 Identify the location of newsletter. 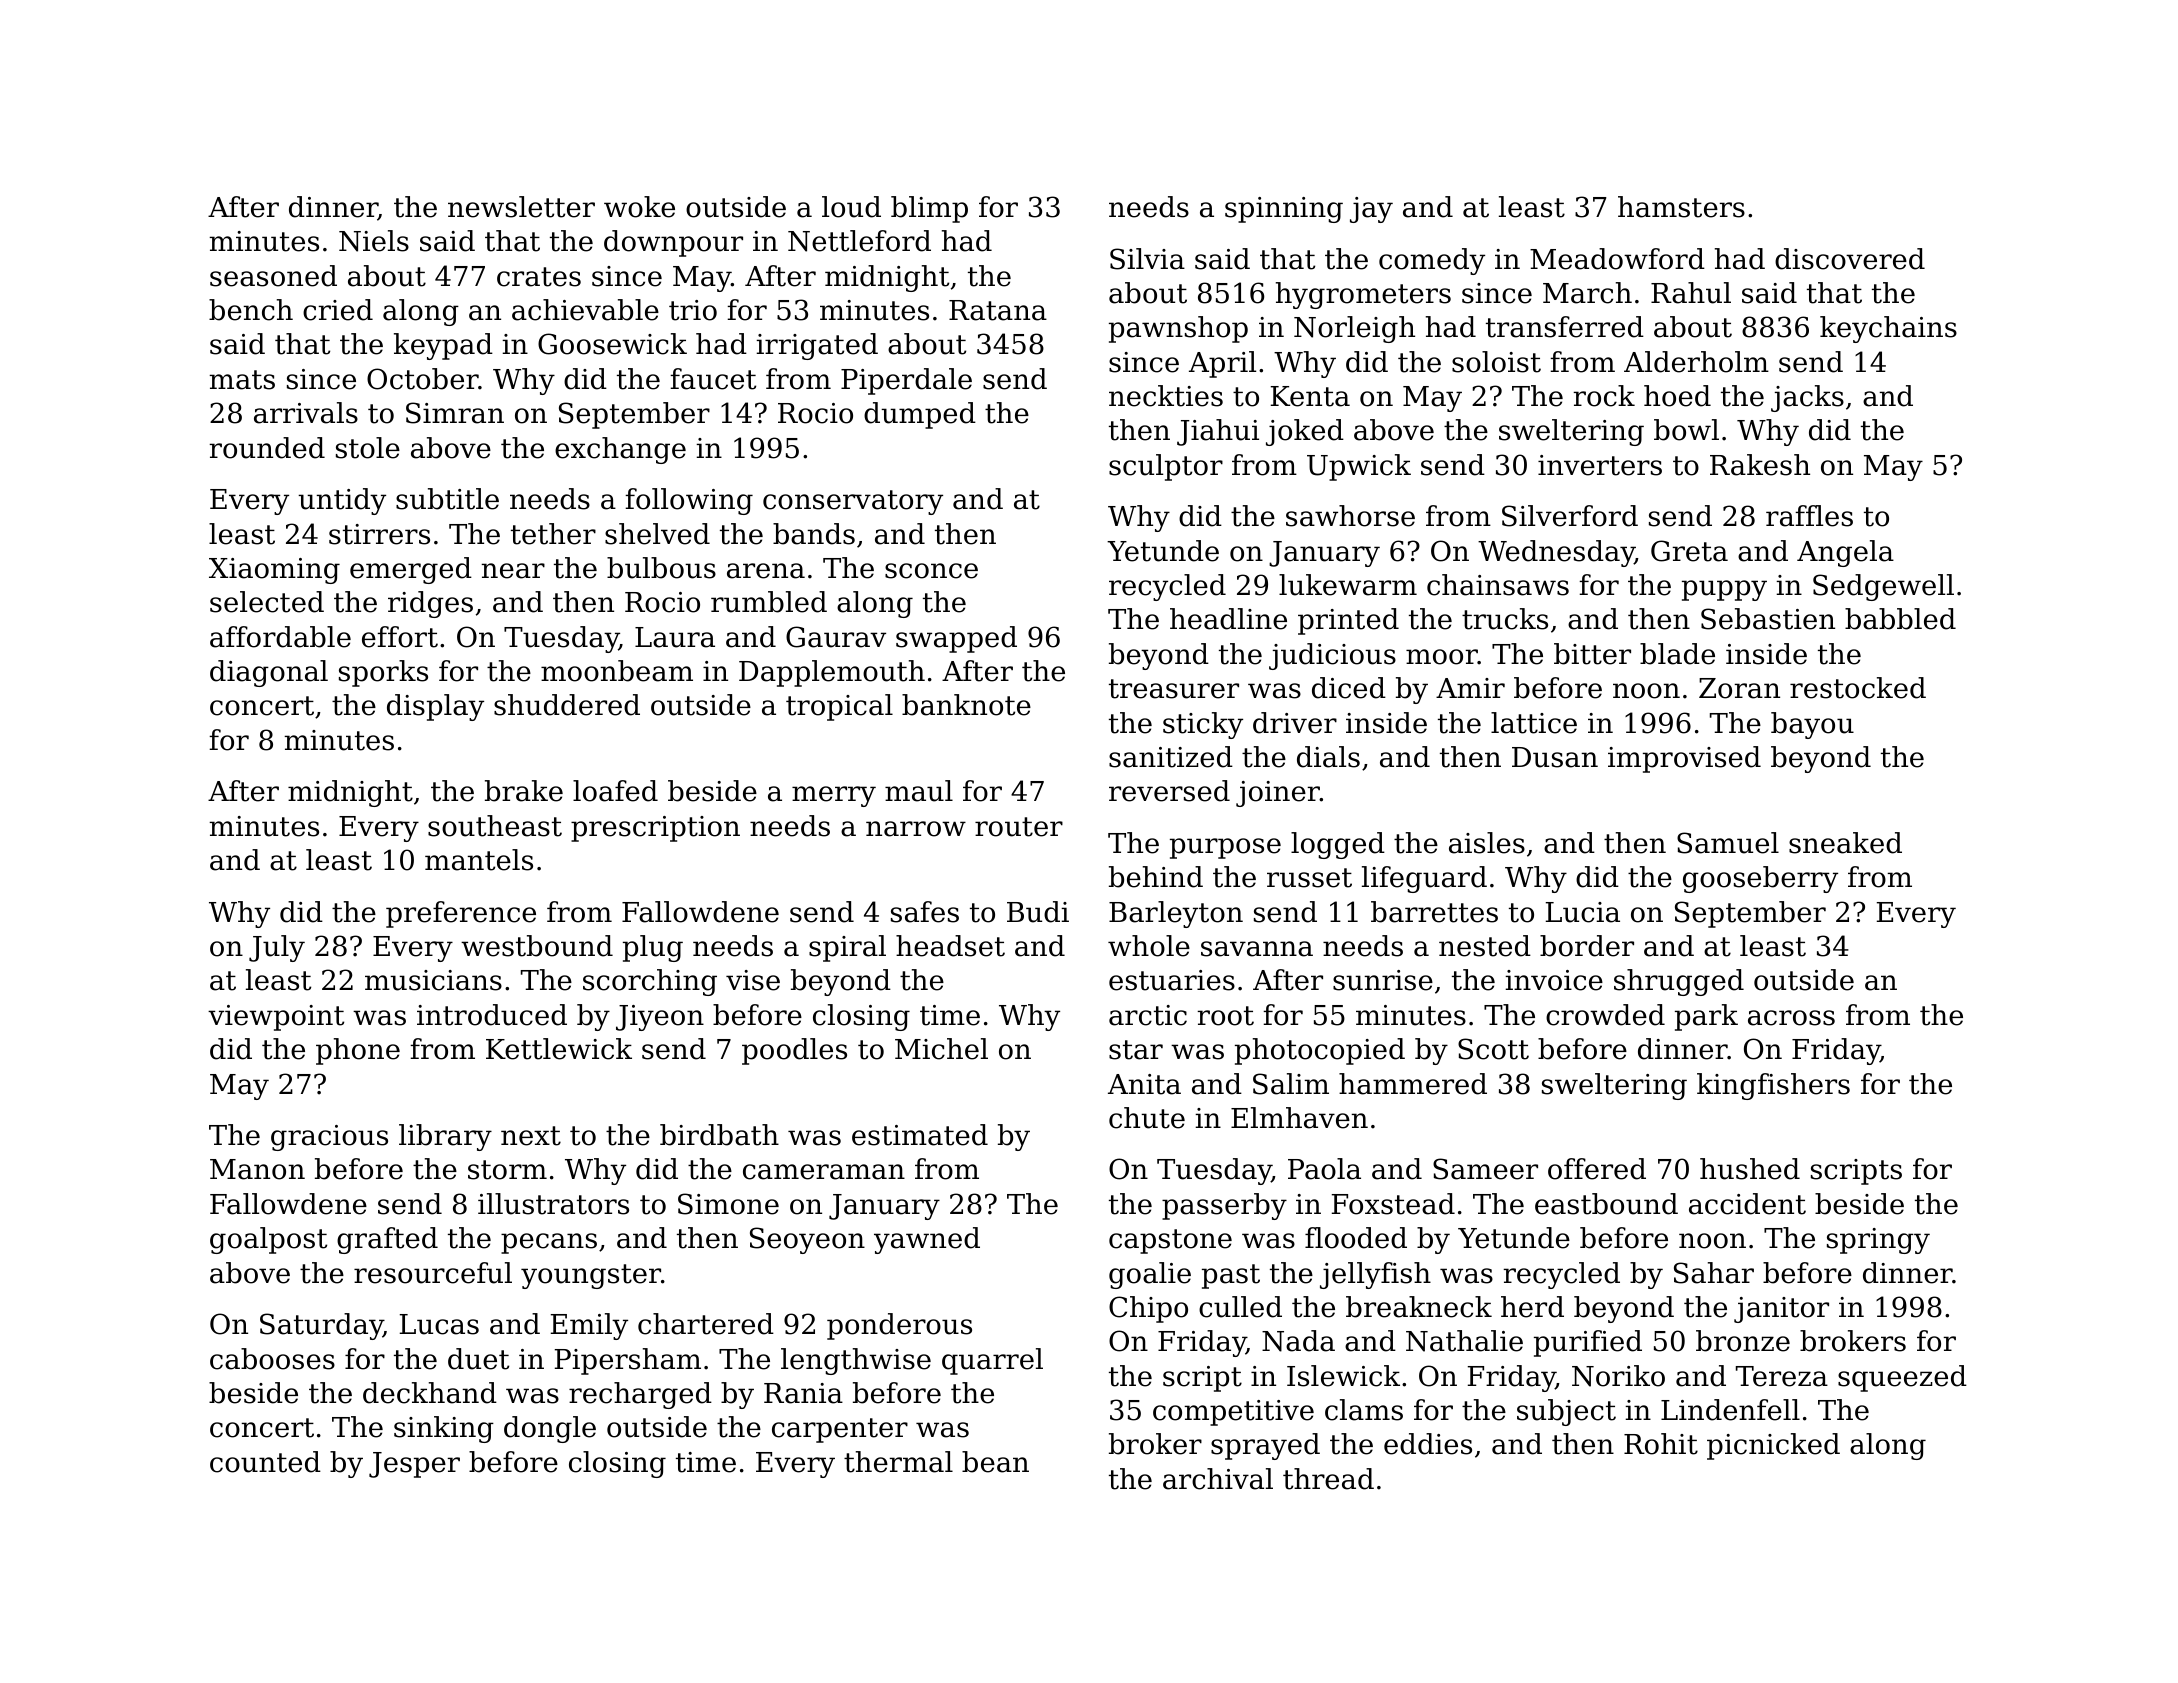
(521, 207).
